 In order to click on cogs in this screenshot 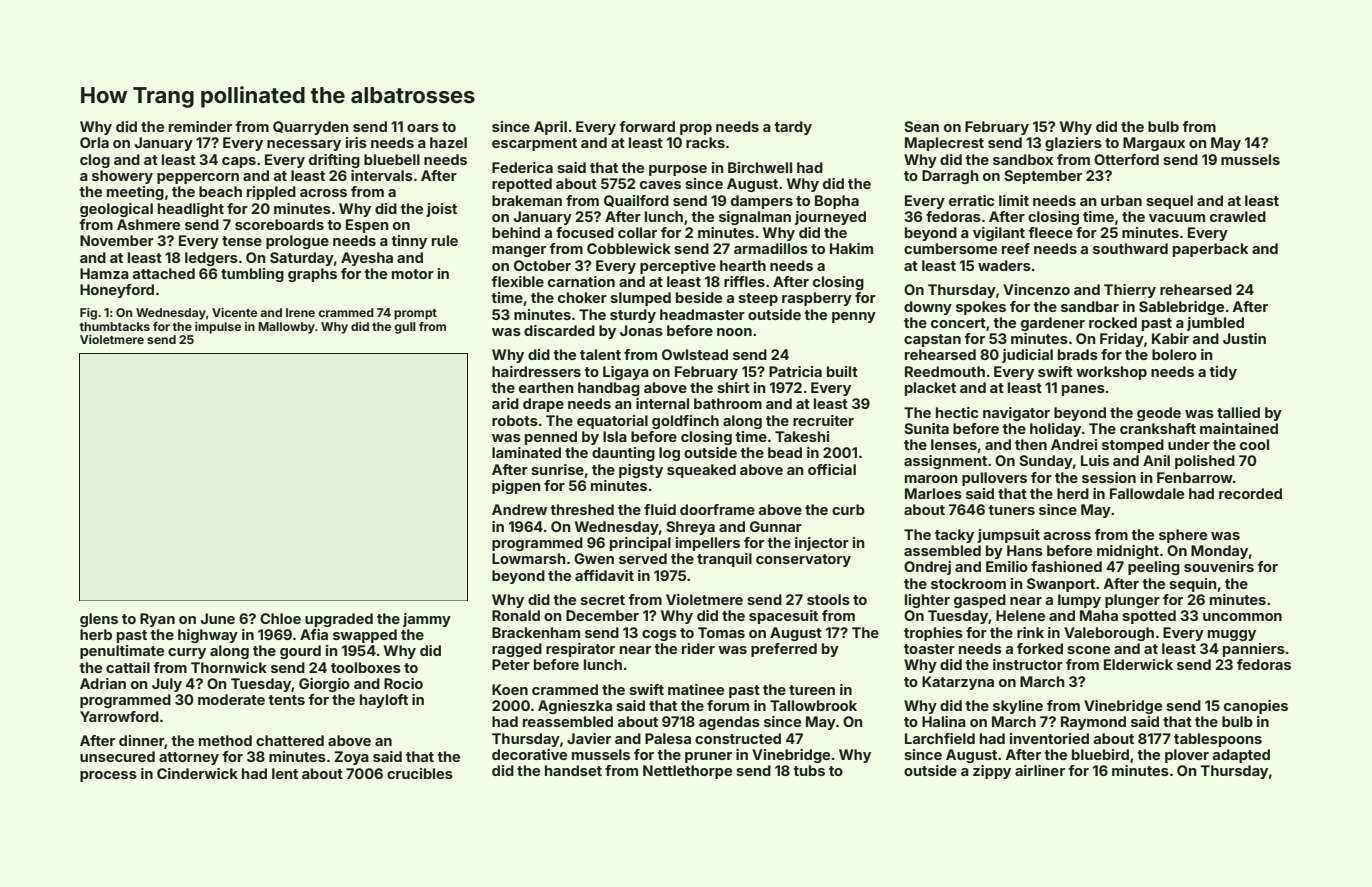, I will do `click(659, 635)`.
